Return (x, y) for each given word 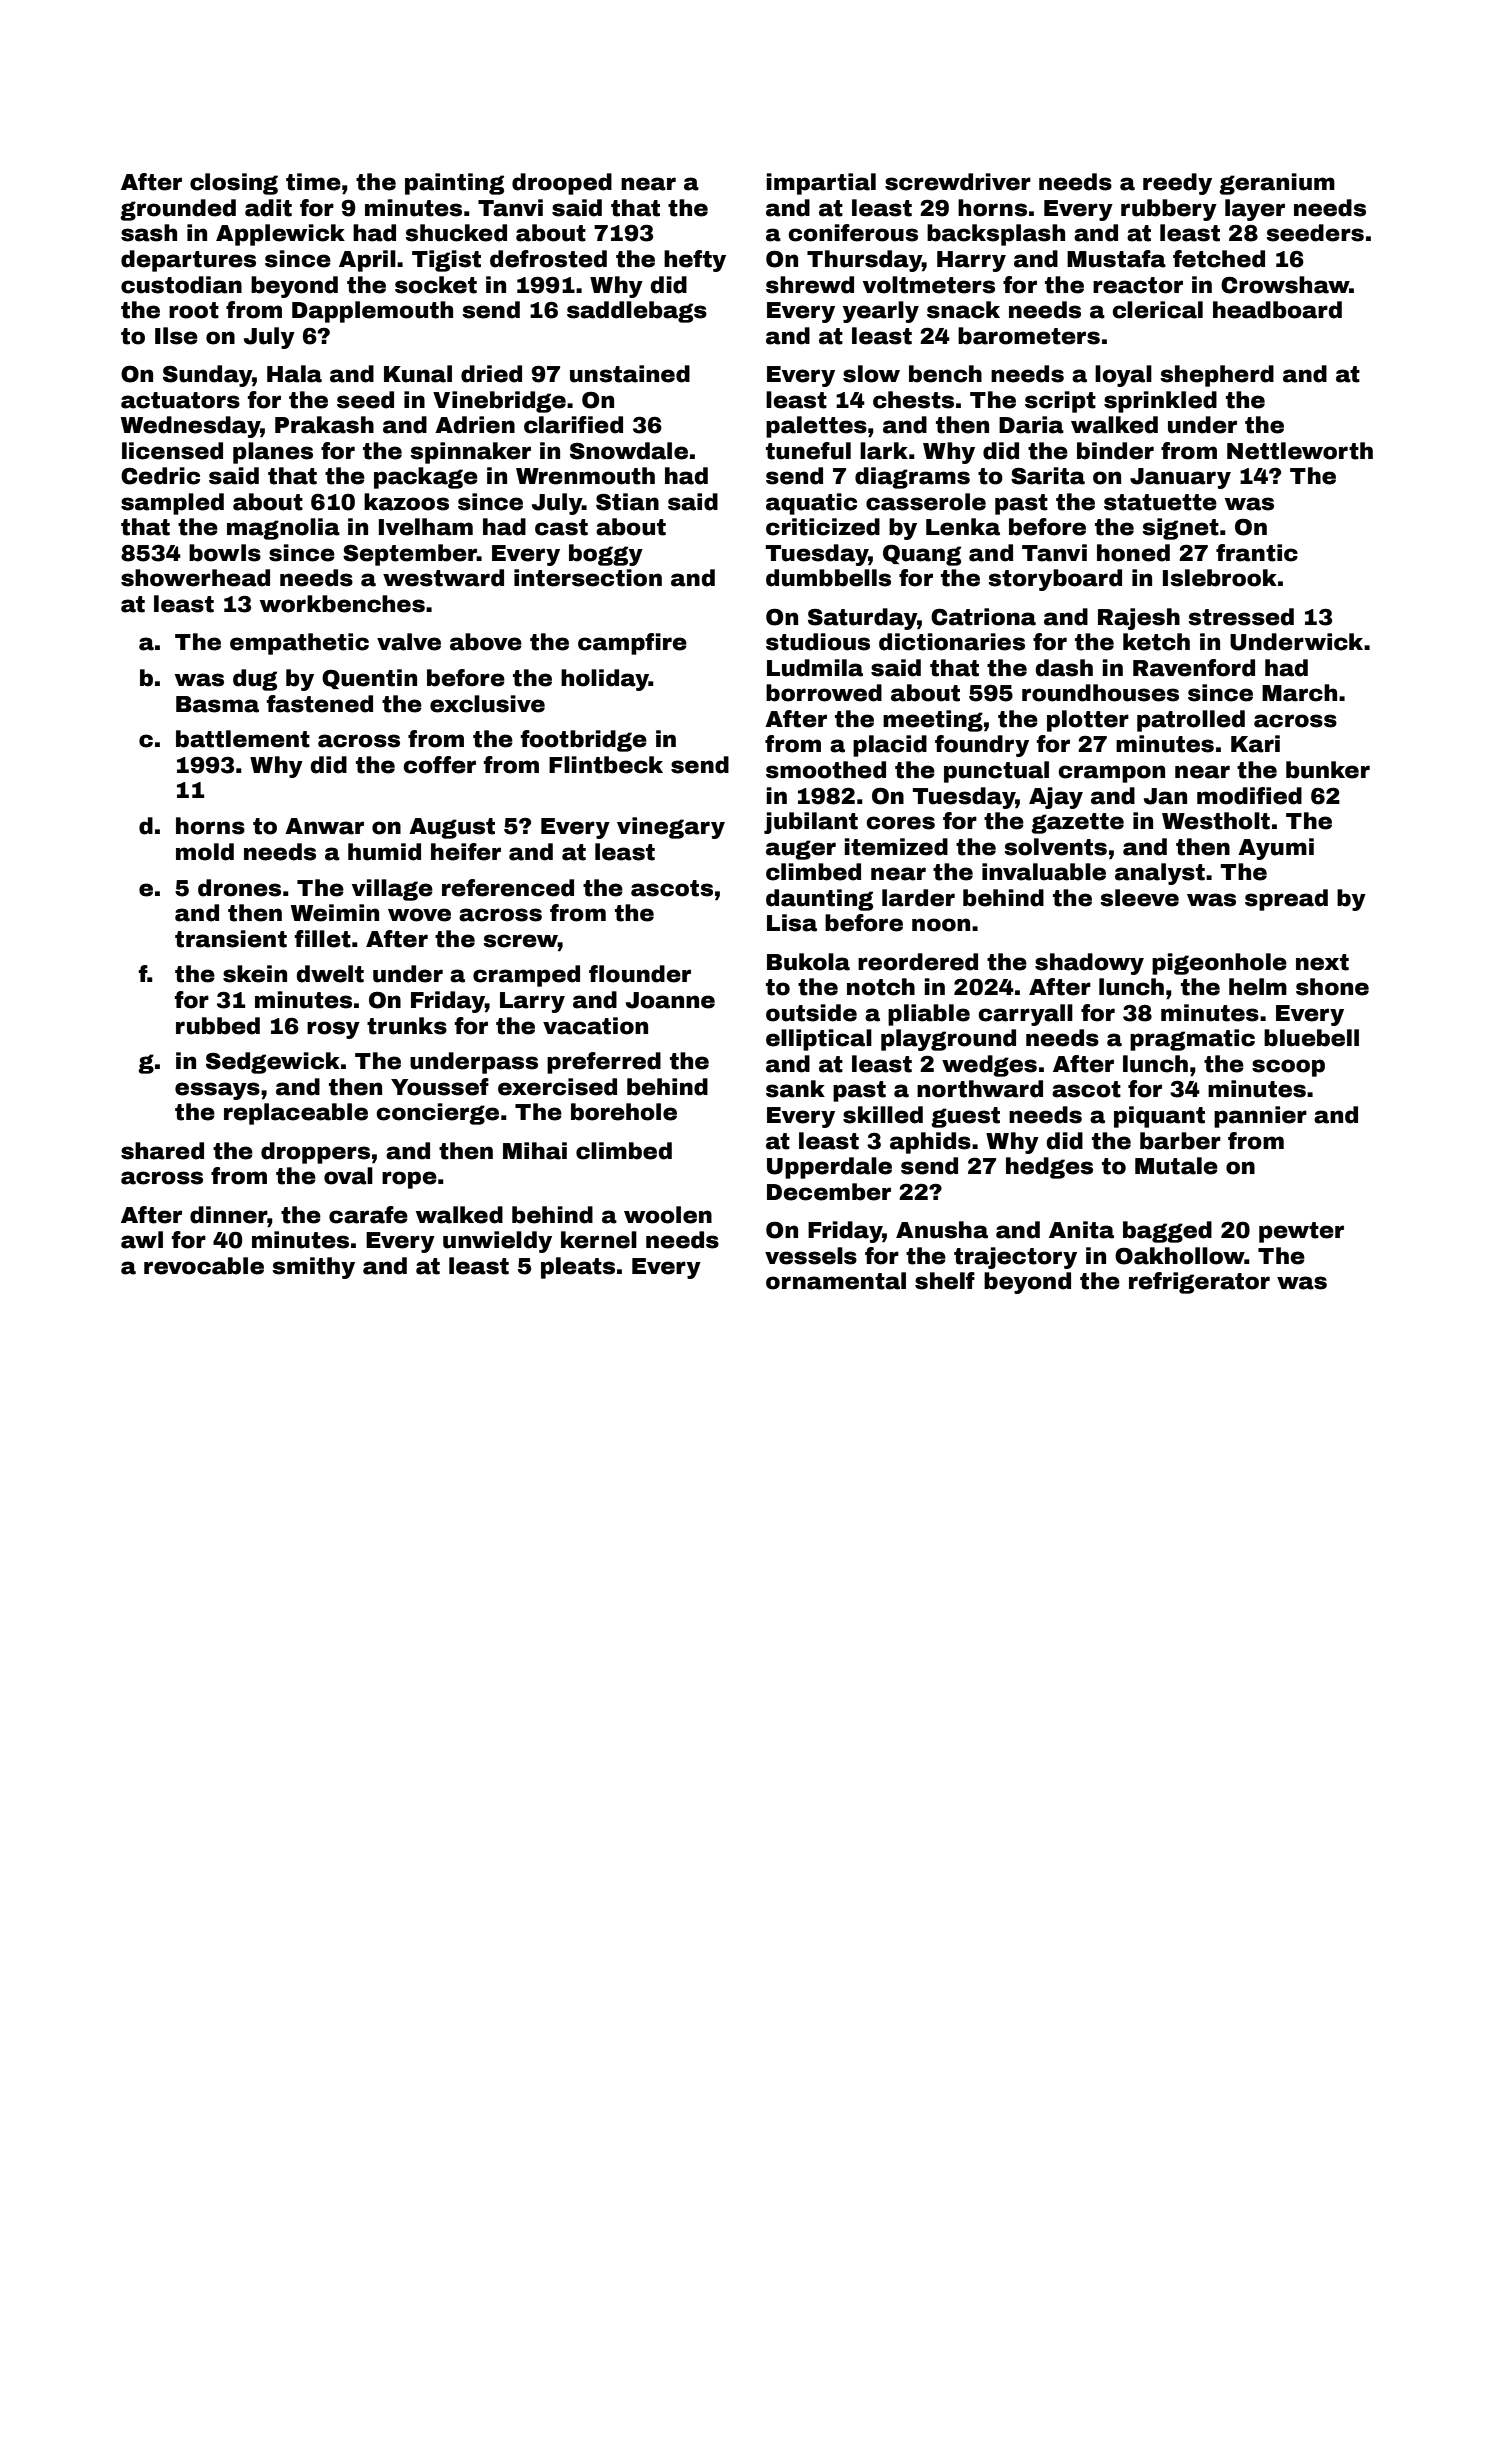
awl (142, 1240)
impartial (821, 184)
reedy (1177, 184)
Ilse (176, 336)
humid (384, 852)
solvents (1055, 847)
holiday (605, 680)
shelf (945, 1281)
